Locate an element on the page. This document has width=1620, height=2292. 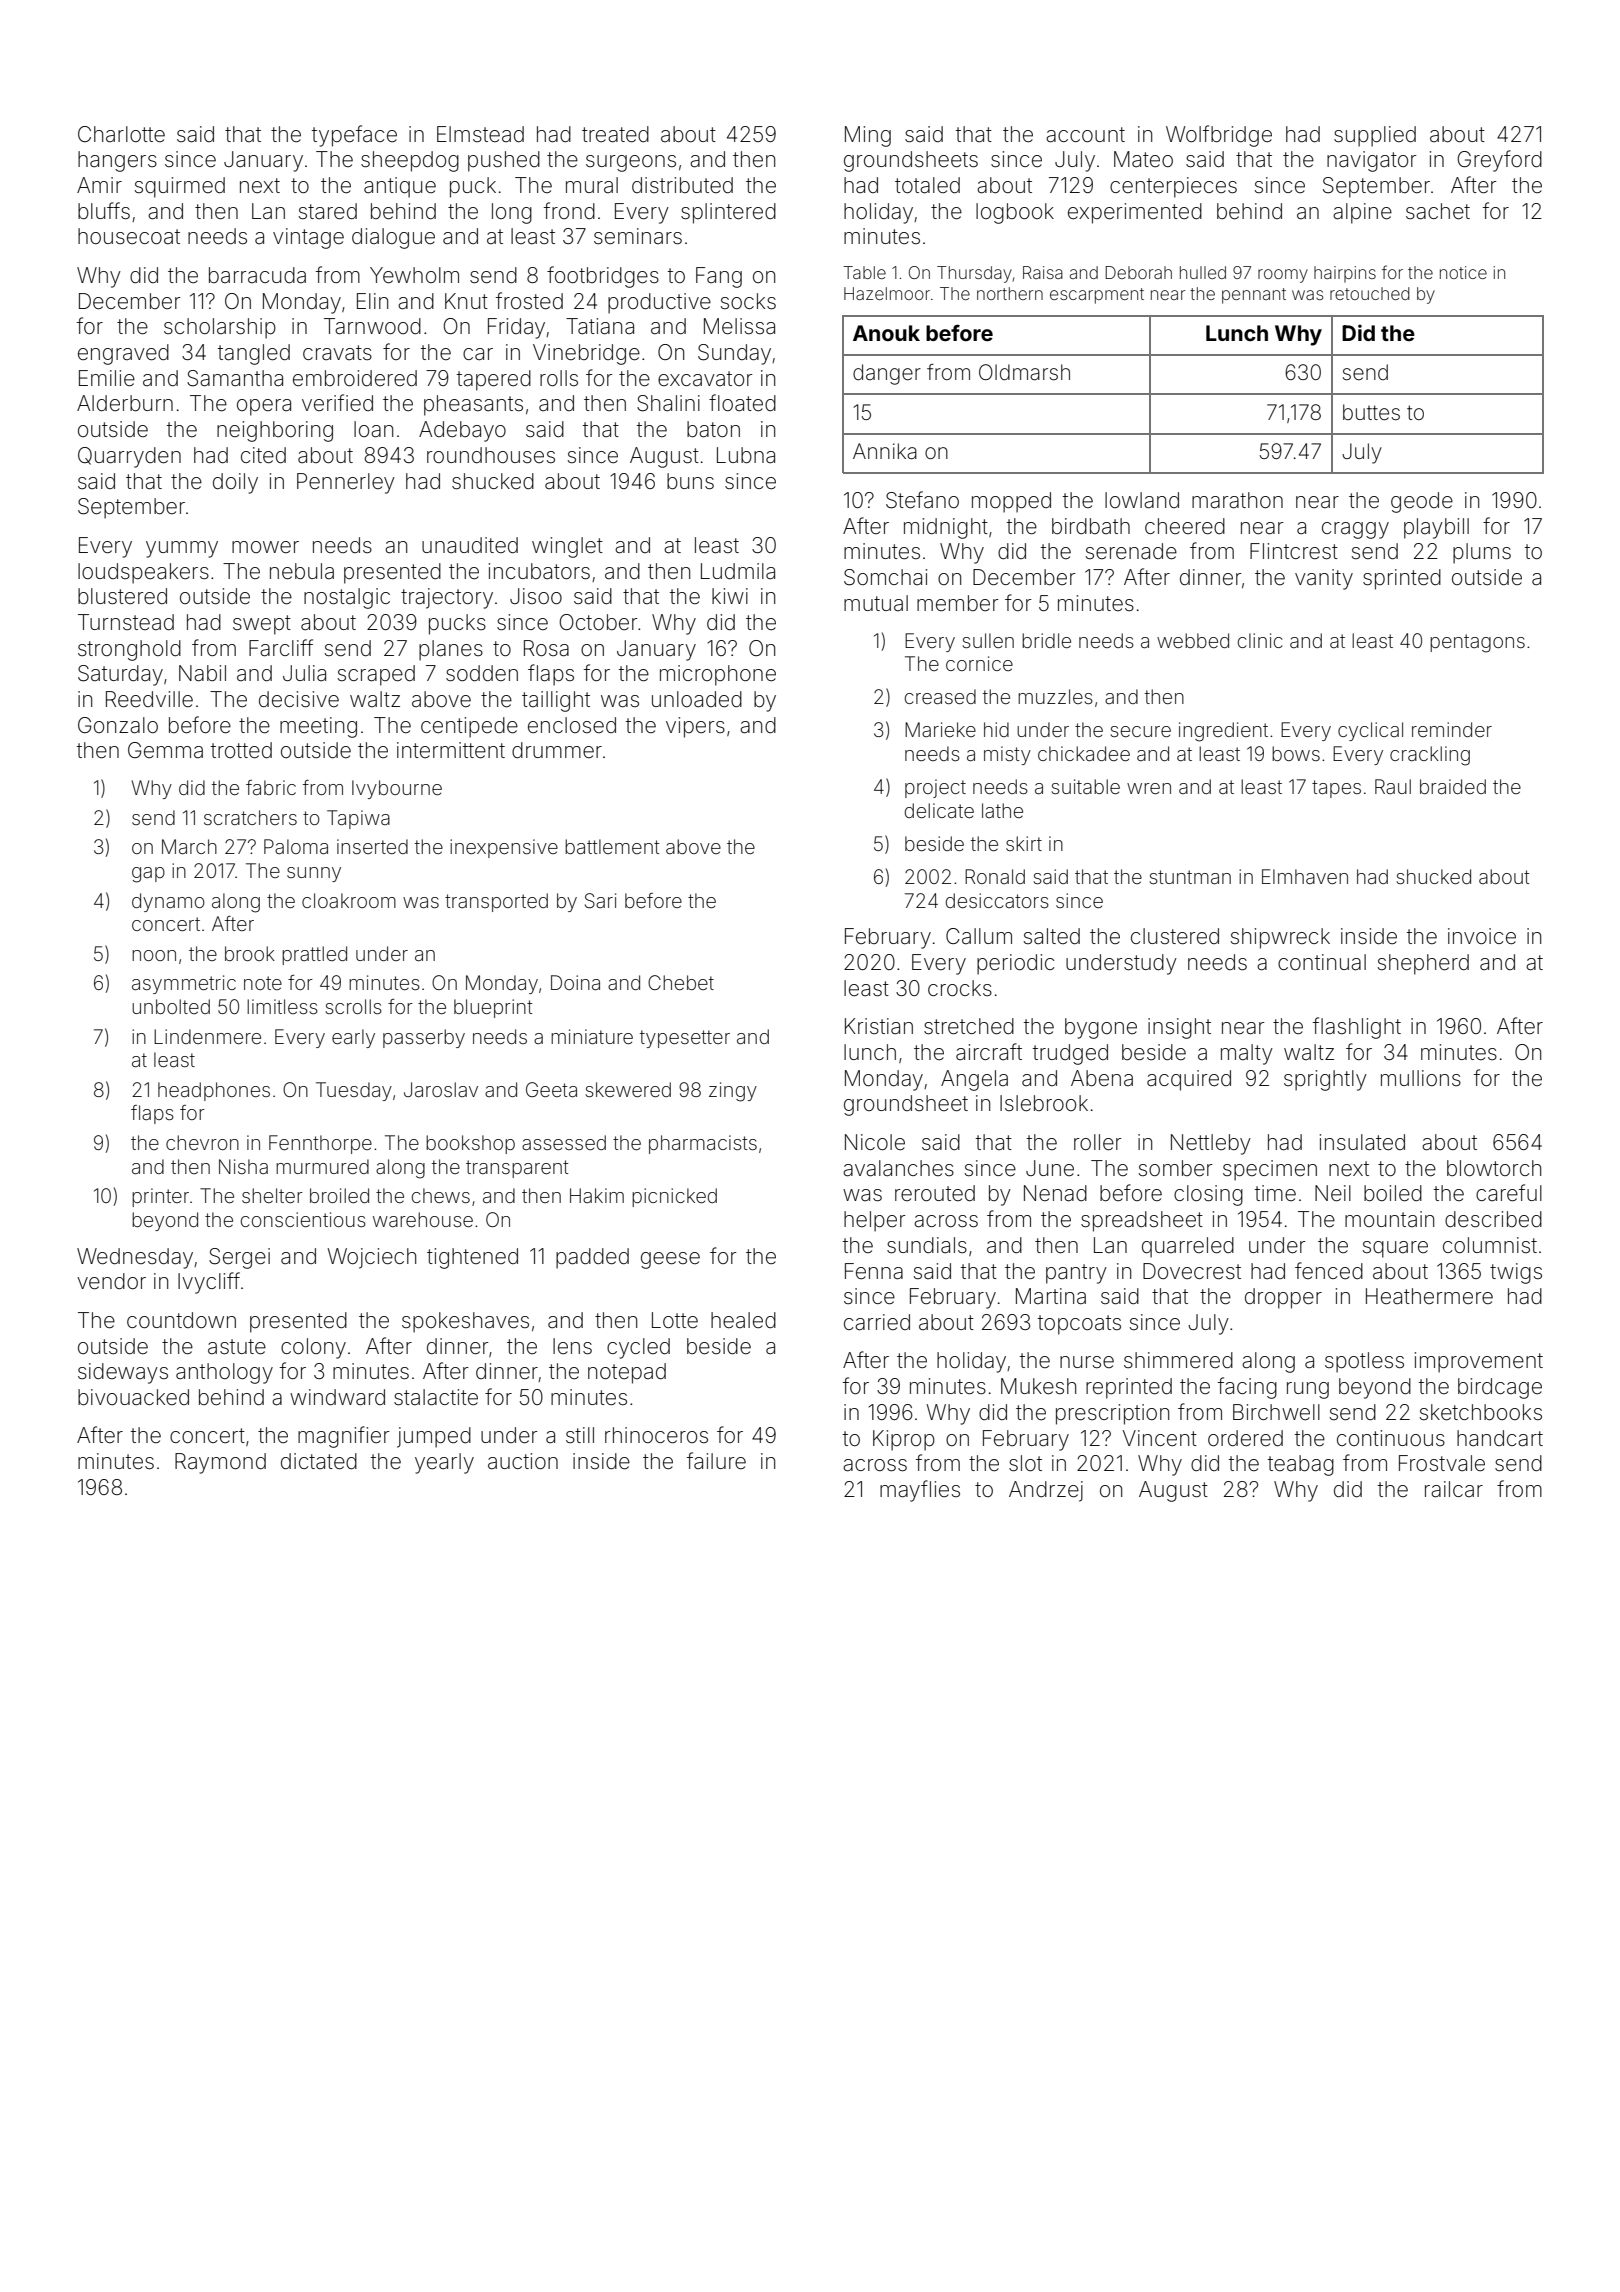
supplied is located at coordinates (1375, 136).
